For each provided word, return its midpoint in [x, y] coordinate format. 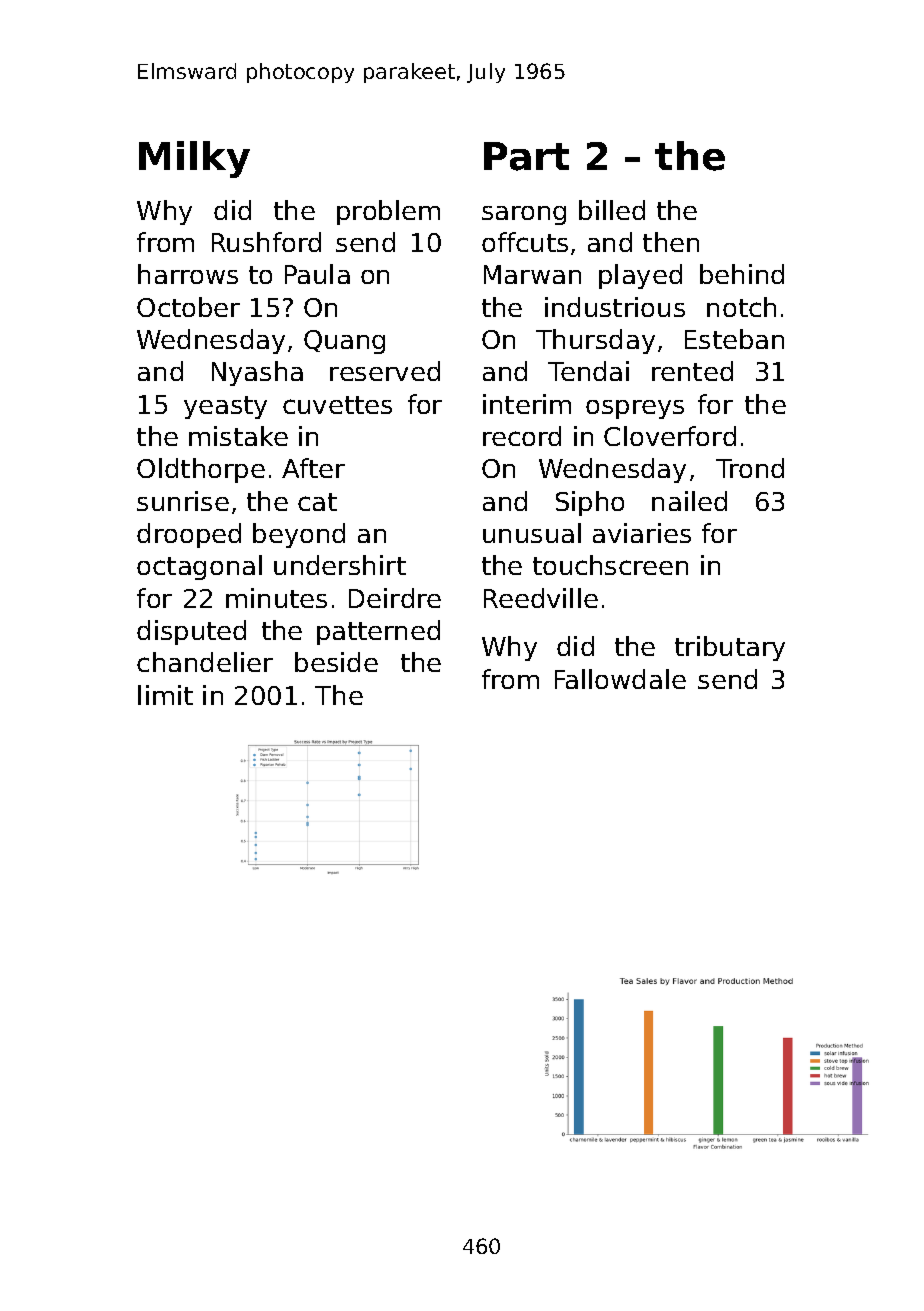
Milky [194, 159]
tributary [730, 648]
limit [165, 695]
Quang [344, 342]
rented [692, 371]
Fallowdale [620, 679]
